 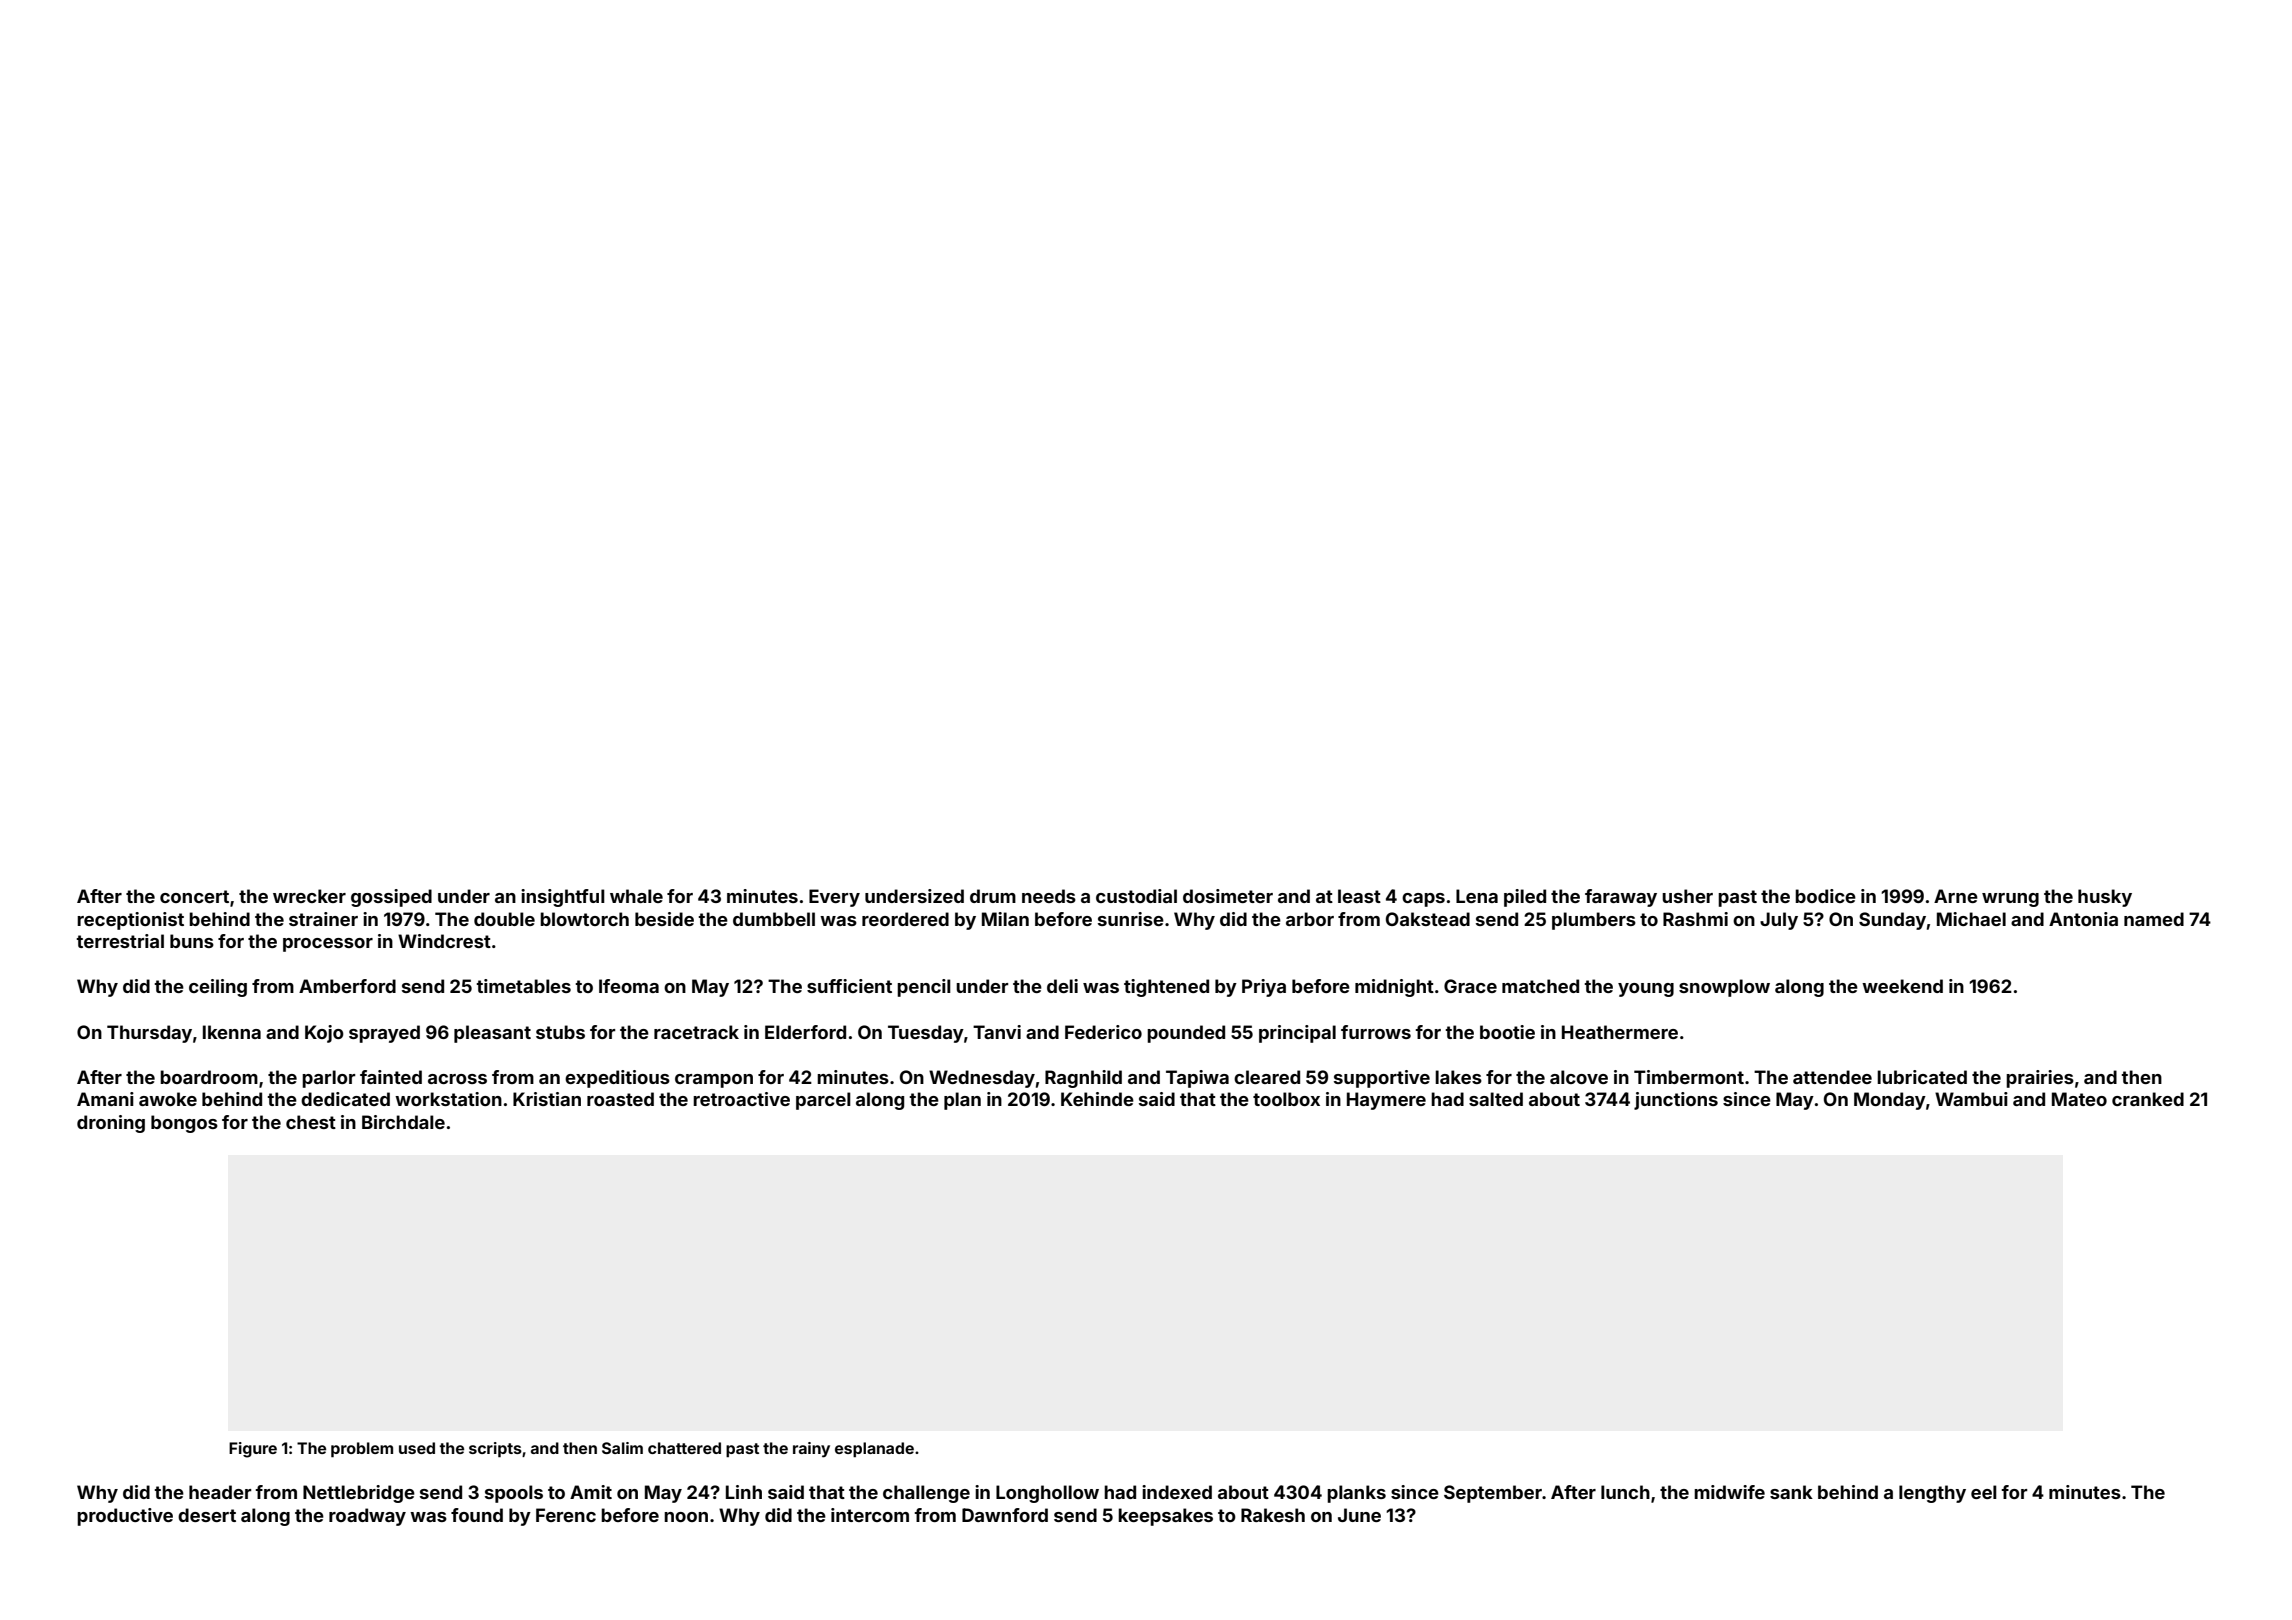 What do you see at coordinates (1676, 1101) in the screenshot?
I see `junctions` at bounding box center [1676, 1101].
